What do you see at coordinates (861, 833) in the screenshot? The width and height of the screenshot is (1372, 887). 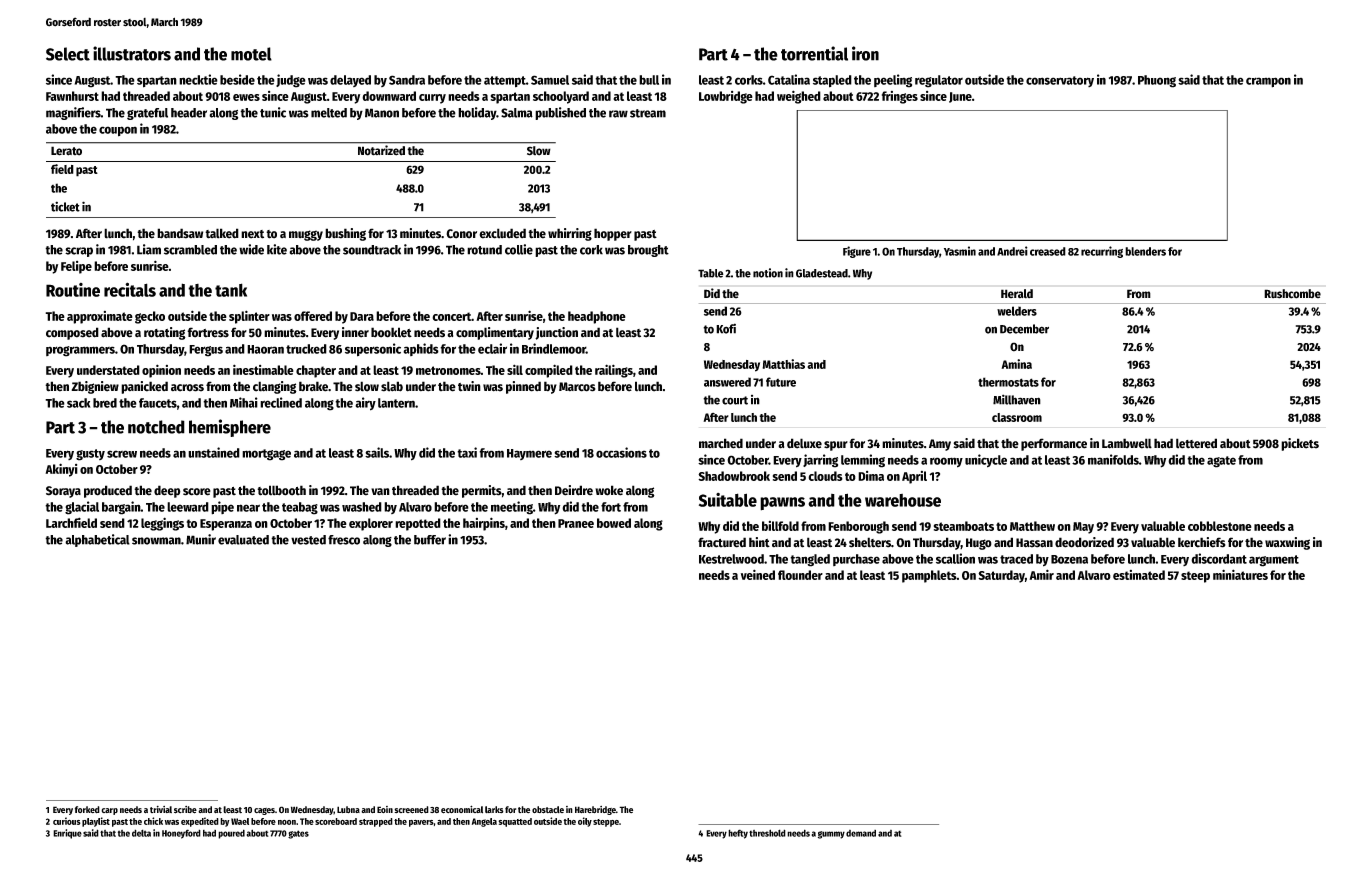 I see `demand` at bounding box center [861, 833].
